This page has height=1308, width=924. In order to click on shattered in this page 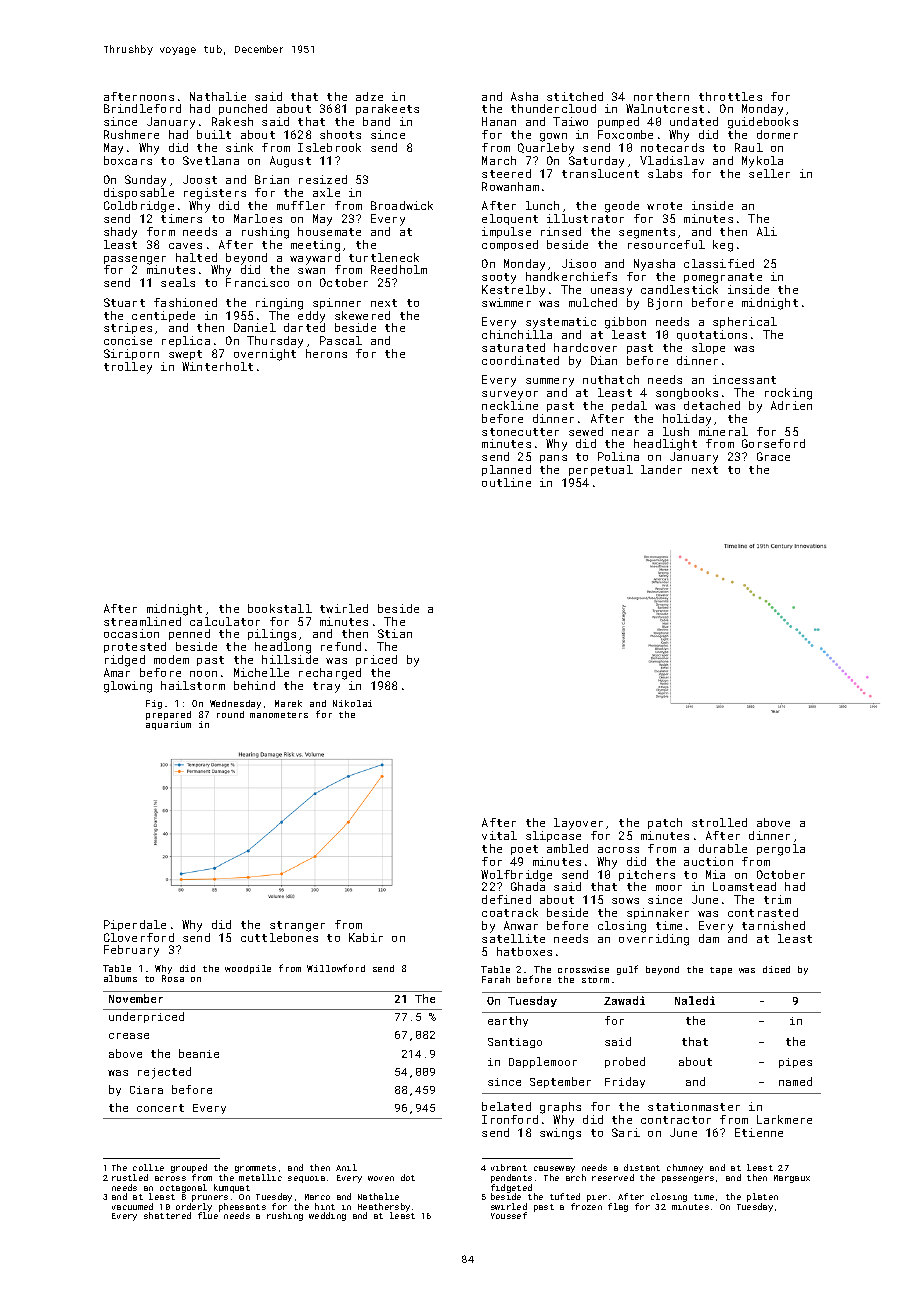, I will do `click(167, 1215)`.
